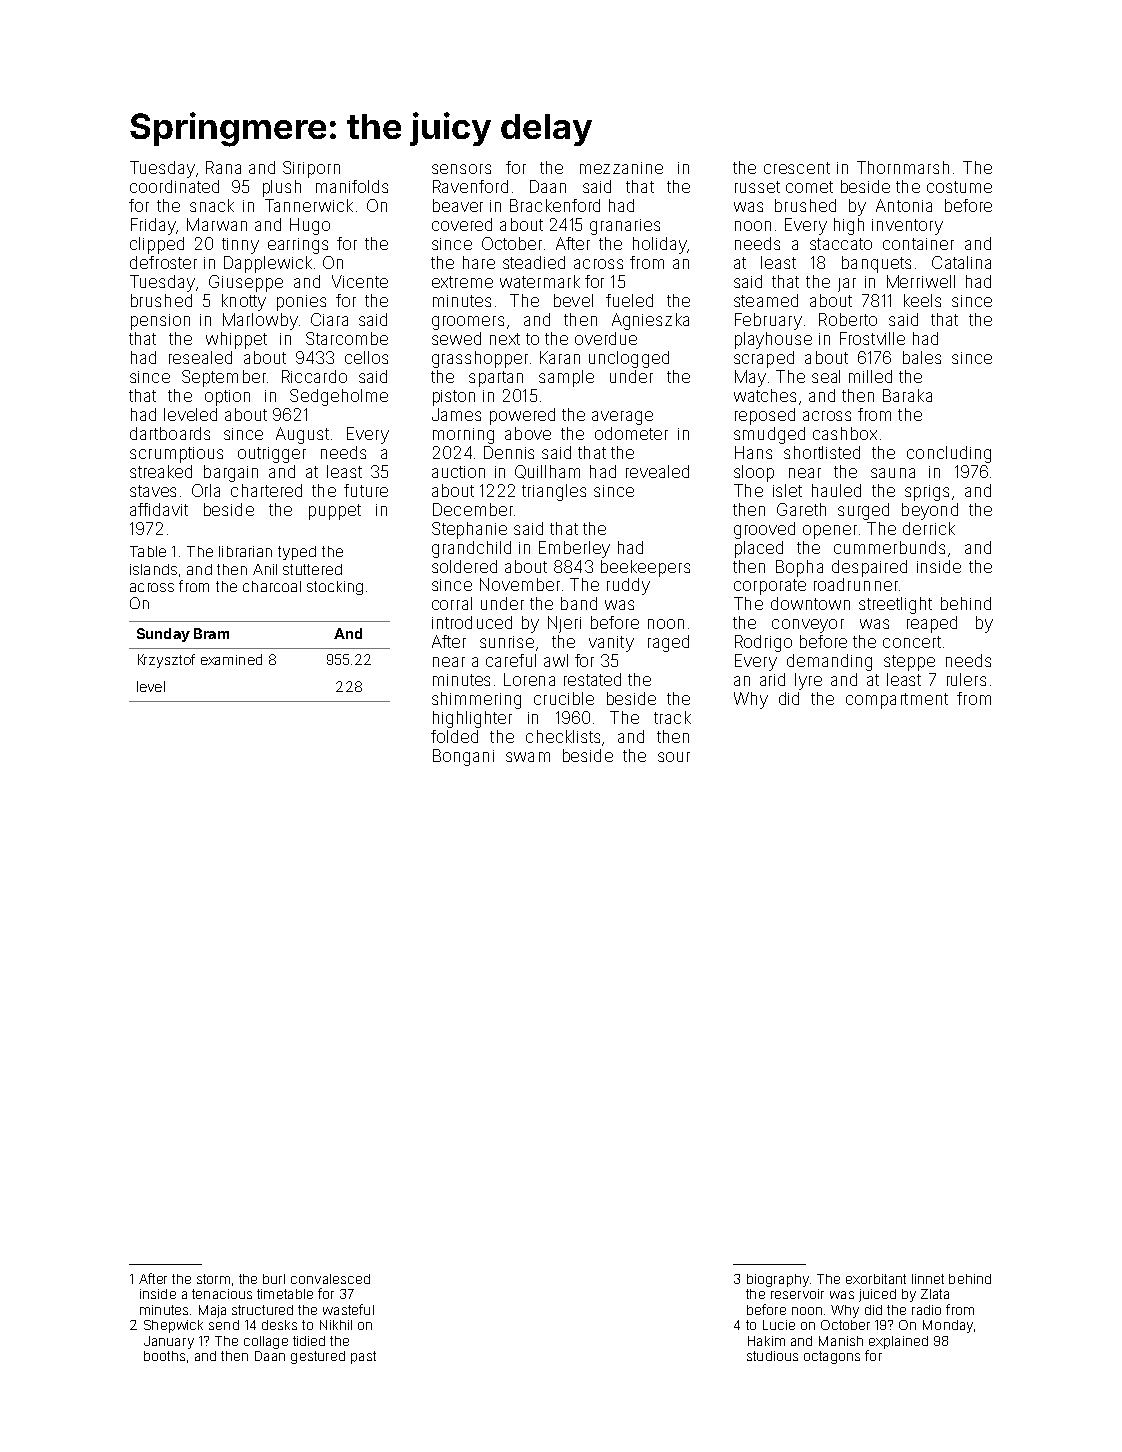  I want to click on track, so click(672, 717).
